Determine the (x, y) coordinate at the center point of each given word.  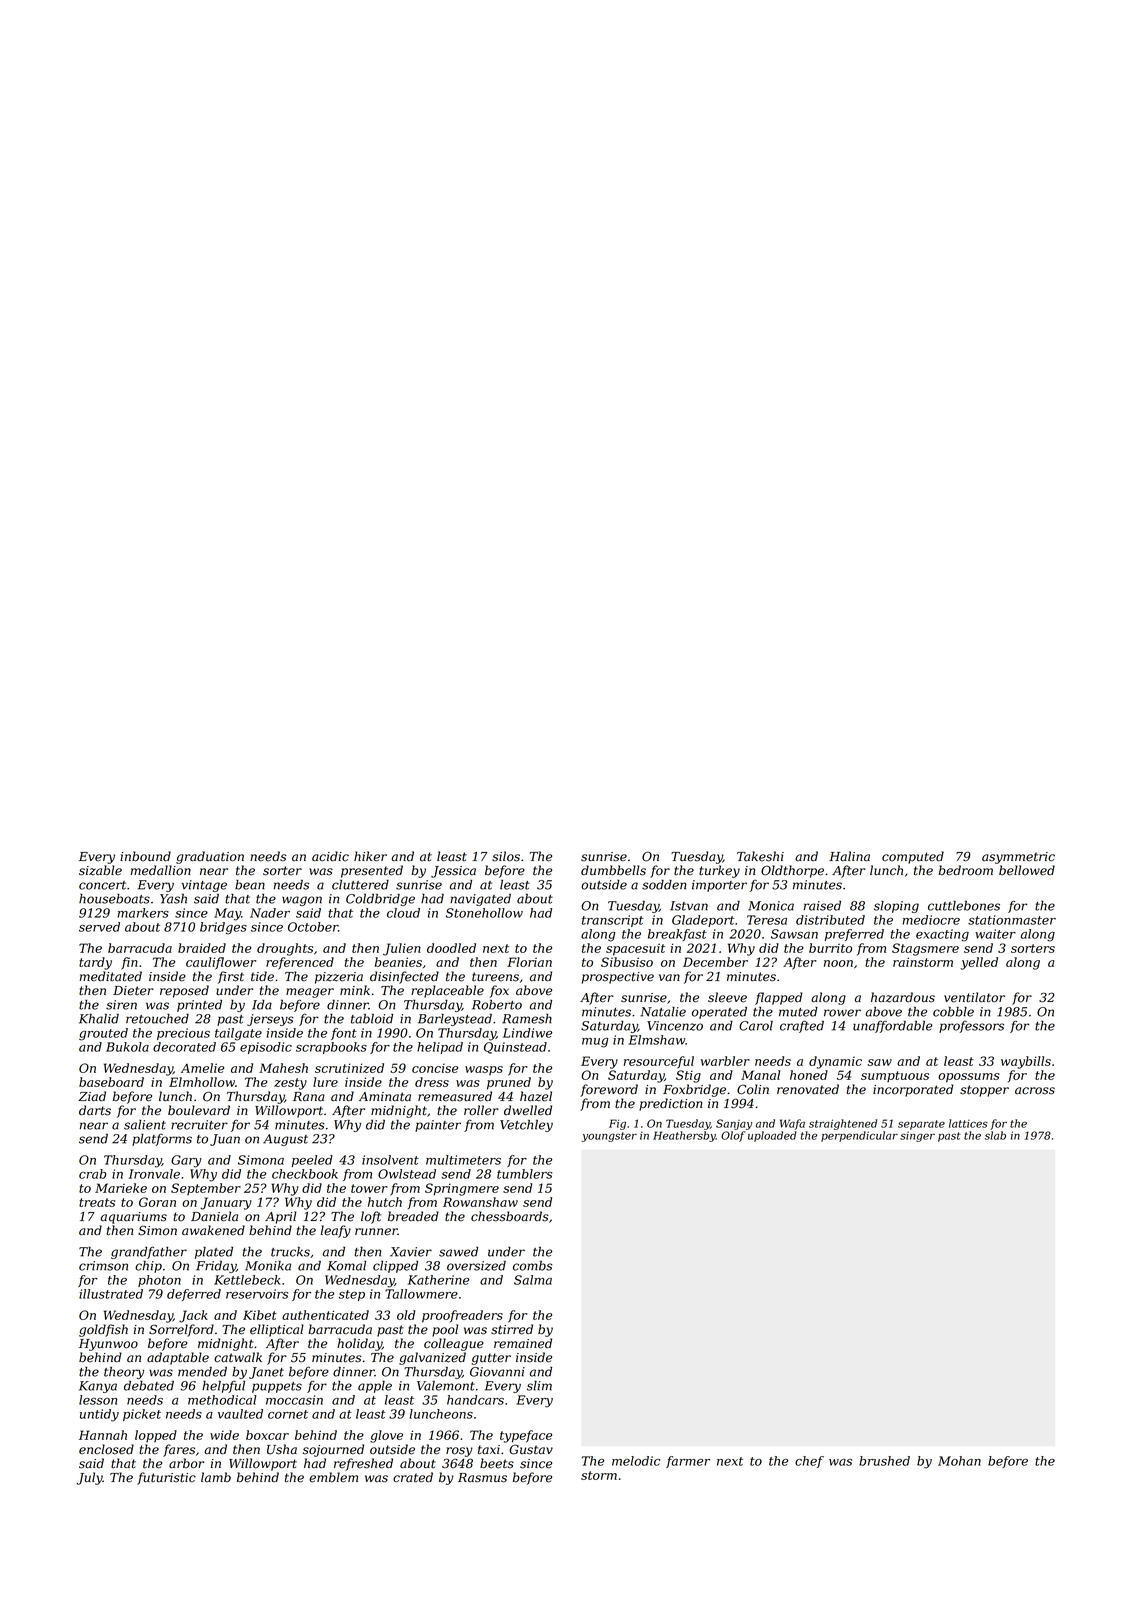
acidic (330, 856)
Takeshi (760, 856)
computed (913, 857)
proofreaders (462, 1316)
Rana (309, 1097)
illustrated (111, 1294)
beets (497, 1463)
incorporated (913, 1090)
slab (995, 1135)
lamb (216, 1477)
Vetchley (526, 1126)
